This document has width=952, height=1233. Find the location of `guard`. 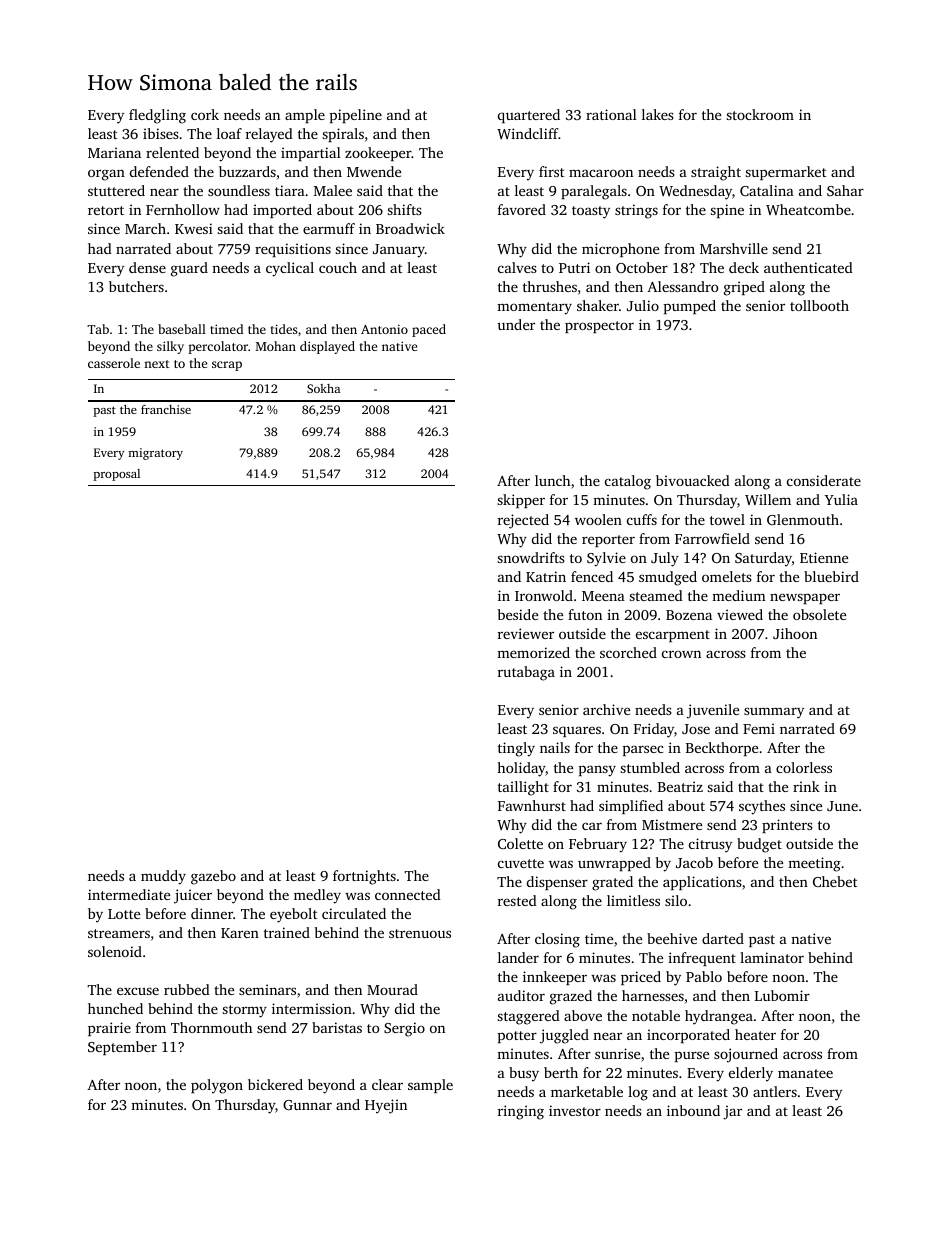

guard is located at coordinates (189, 269).
